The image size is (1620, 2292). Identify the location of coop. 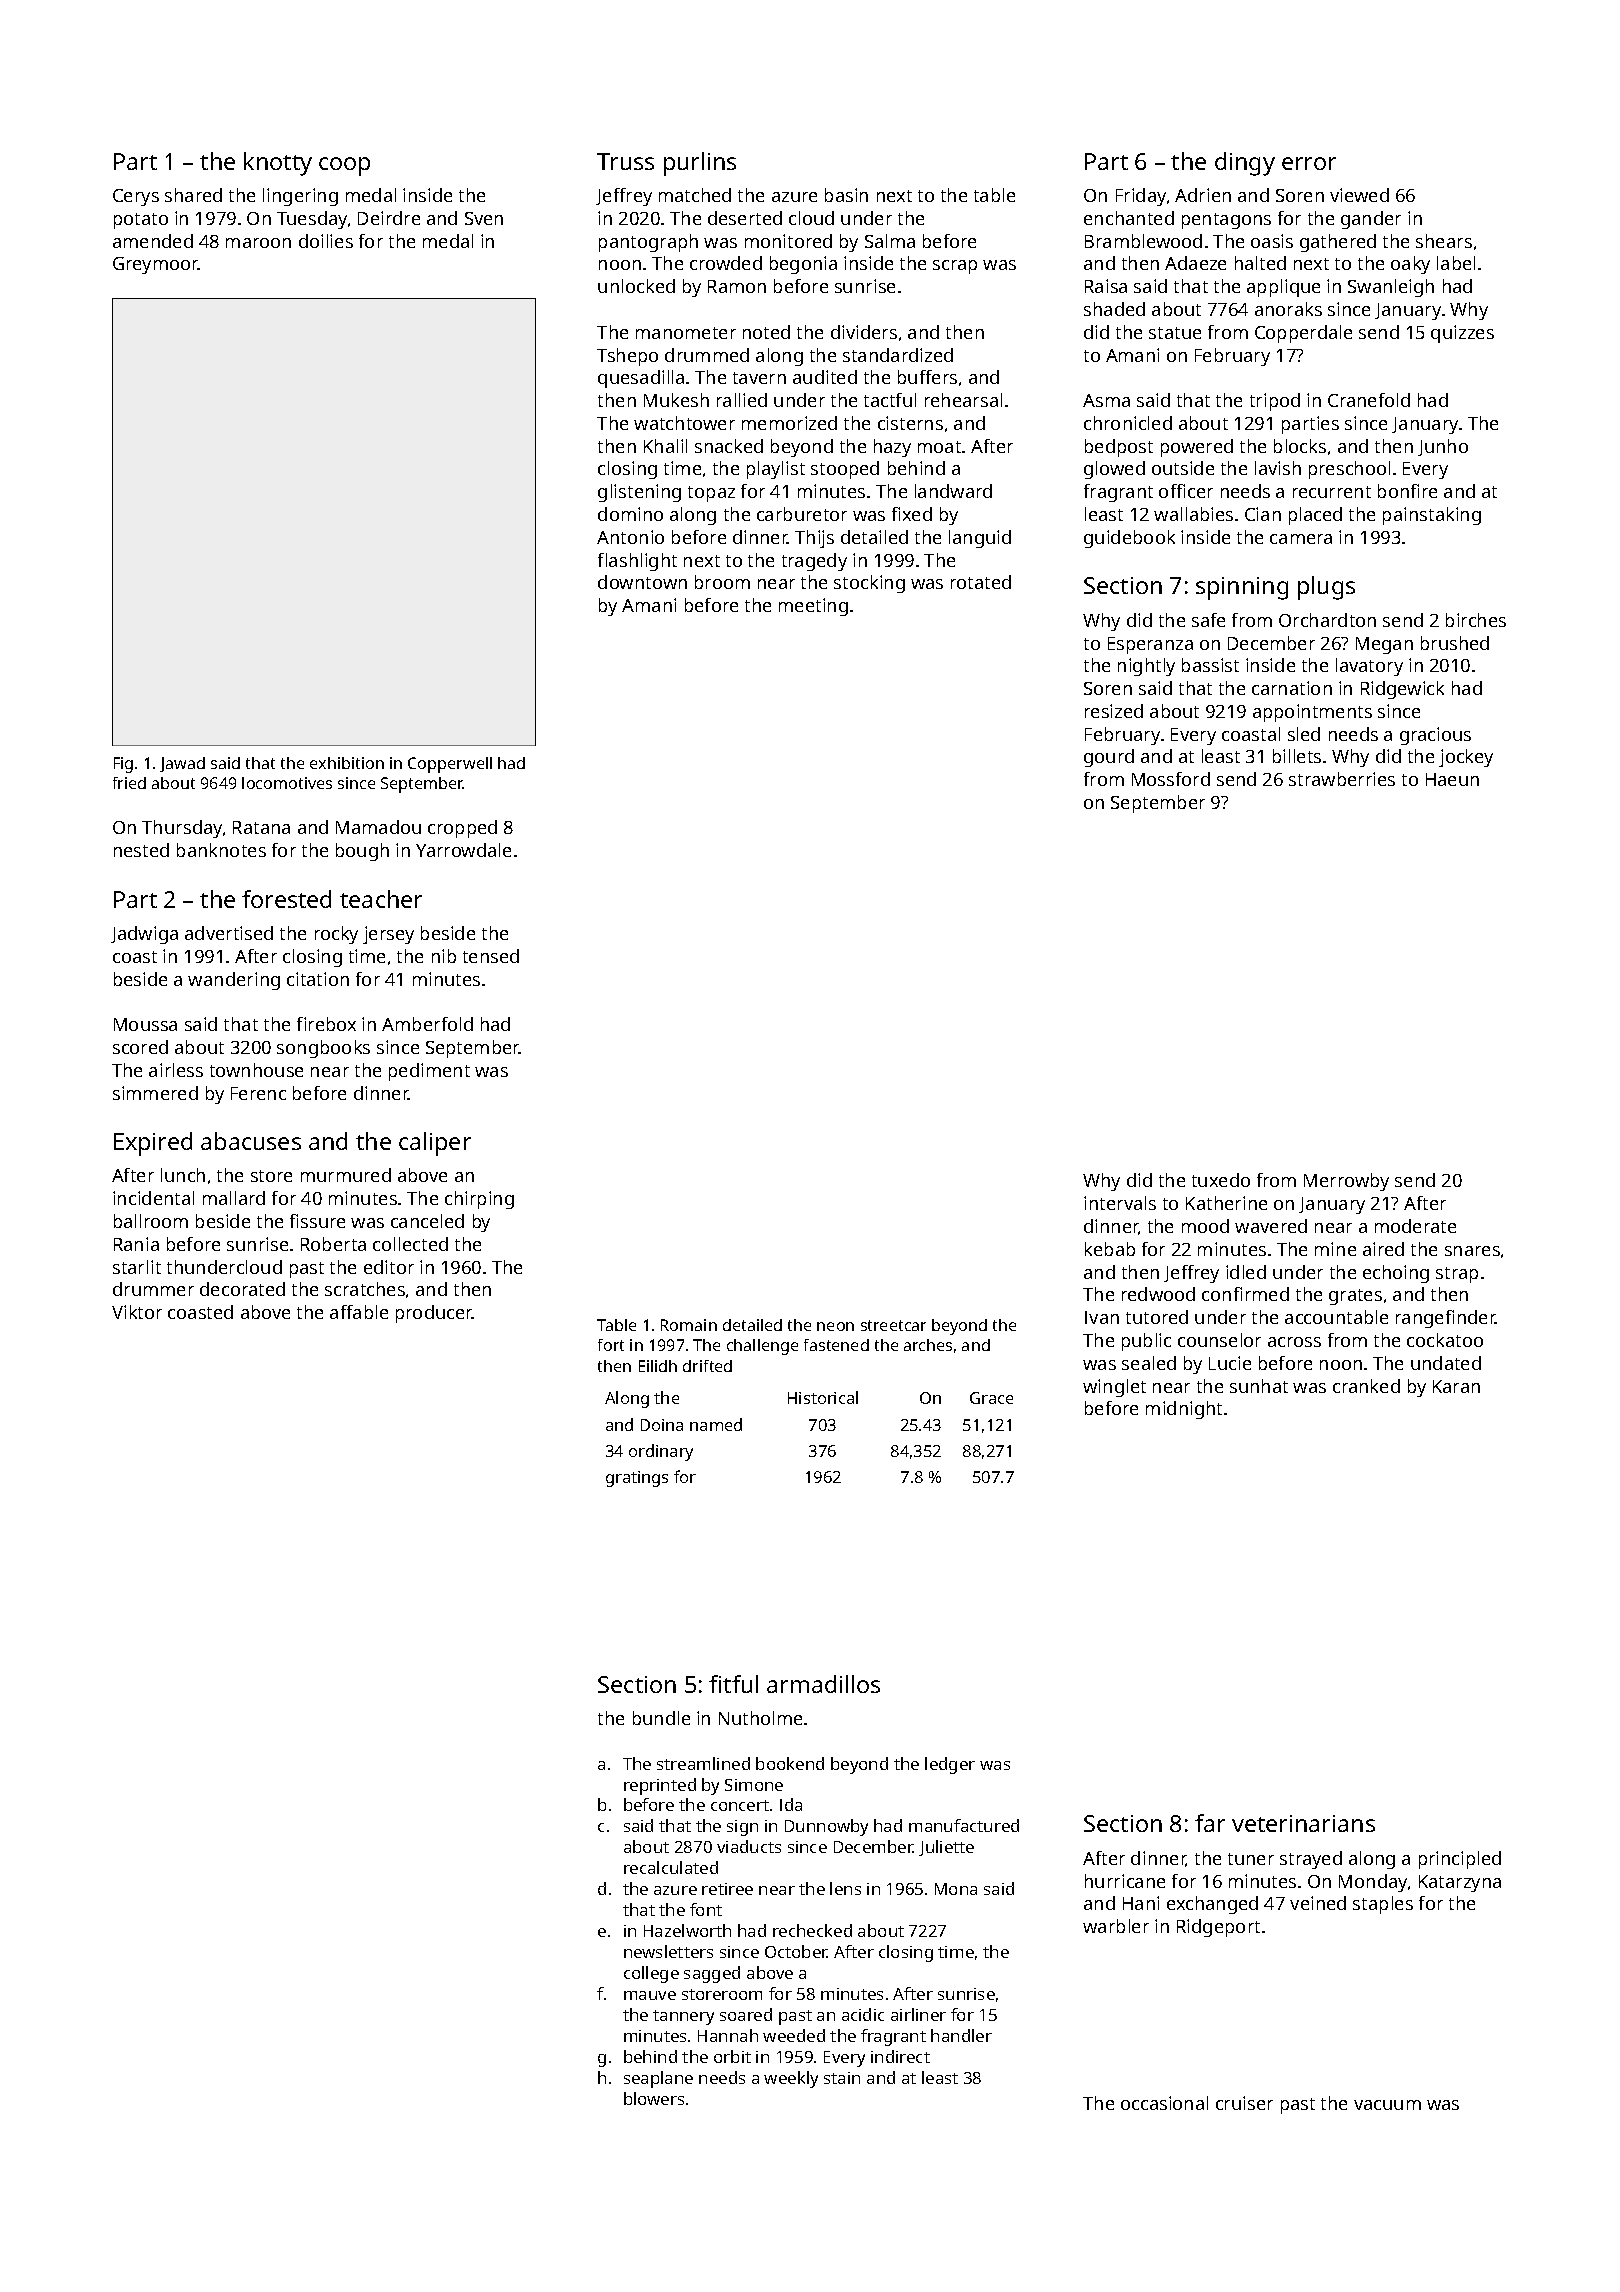
(344, 166).
